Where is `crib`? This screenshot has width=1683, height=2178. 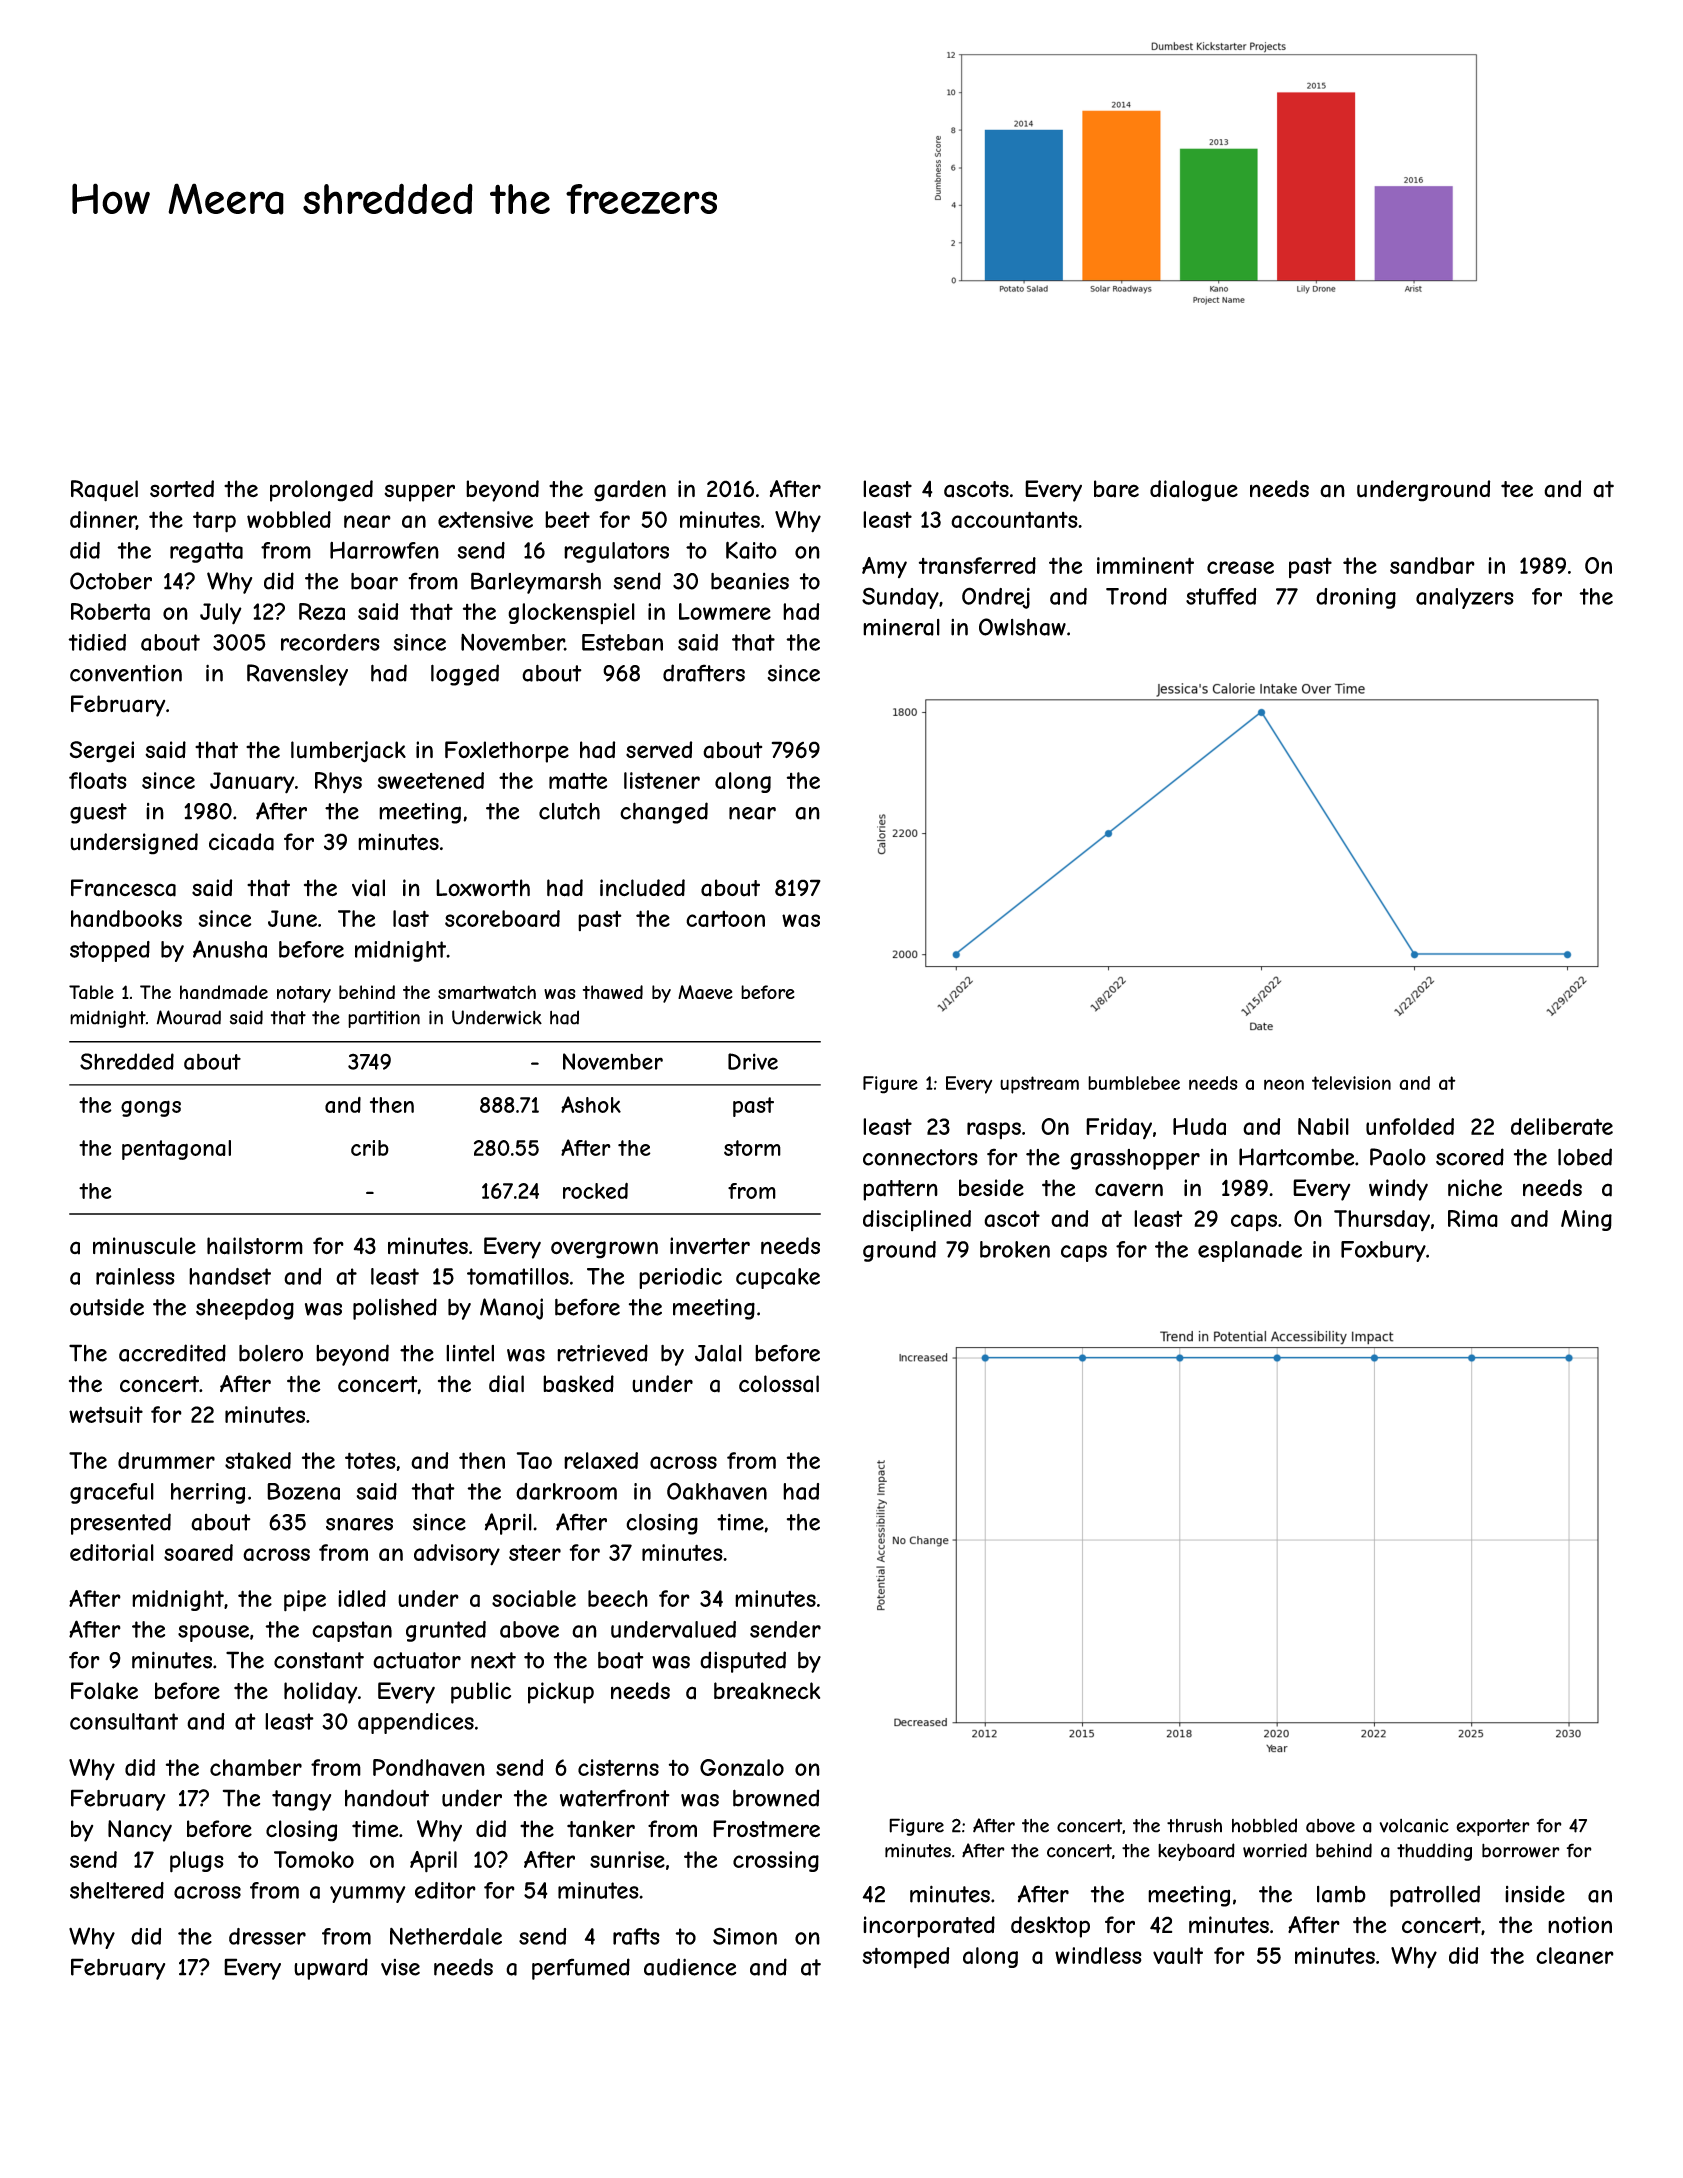
crib is located at coordinates (370, 1148).
